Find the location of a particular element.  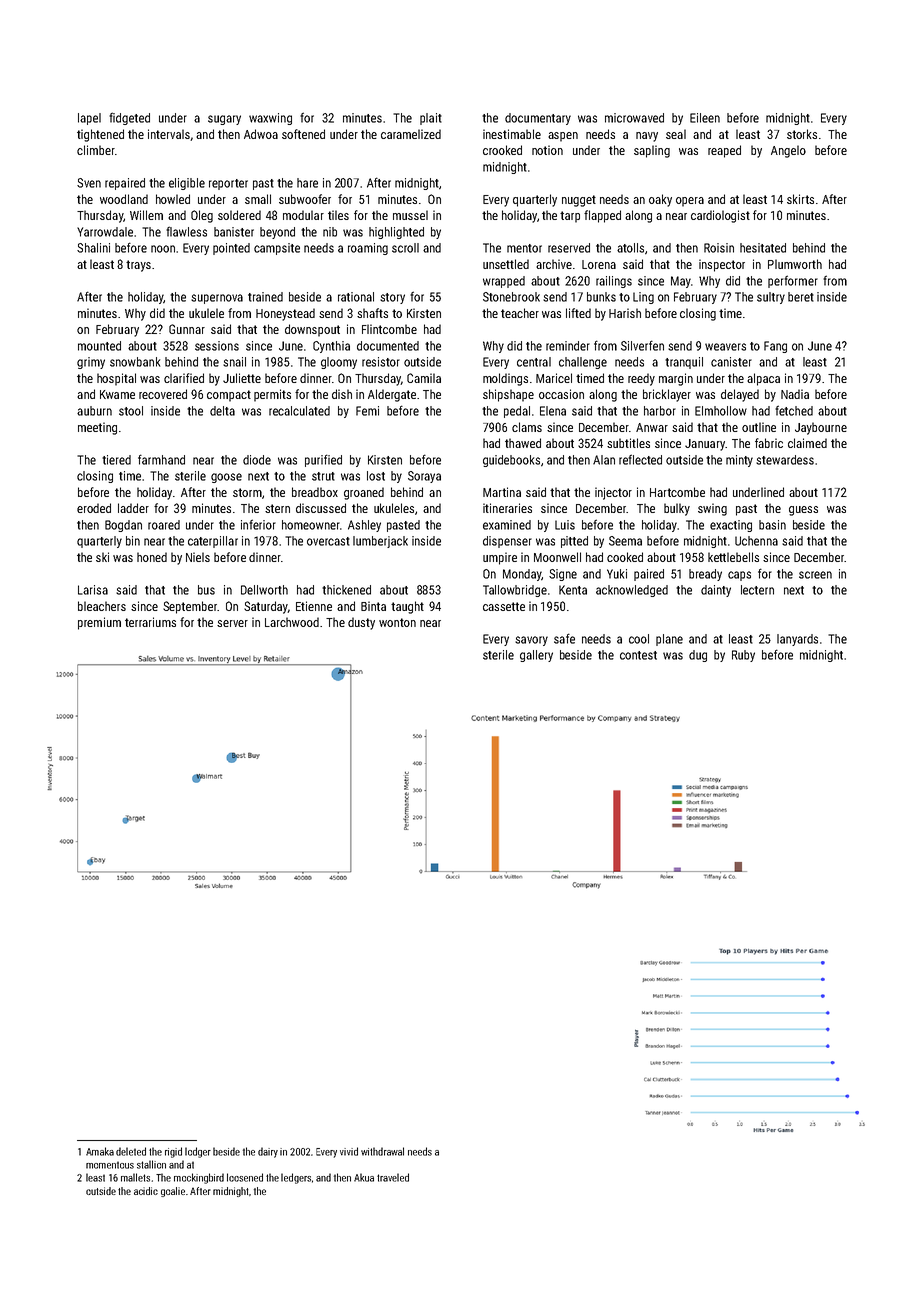

resistor is located at coordinates (381, 362).
